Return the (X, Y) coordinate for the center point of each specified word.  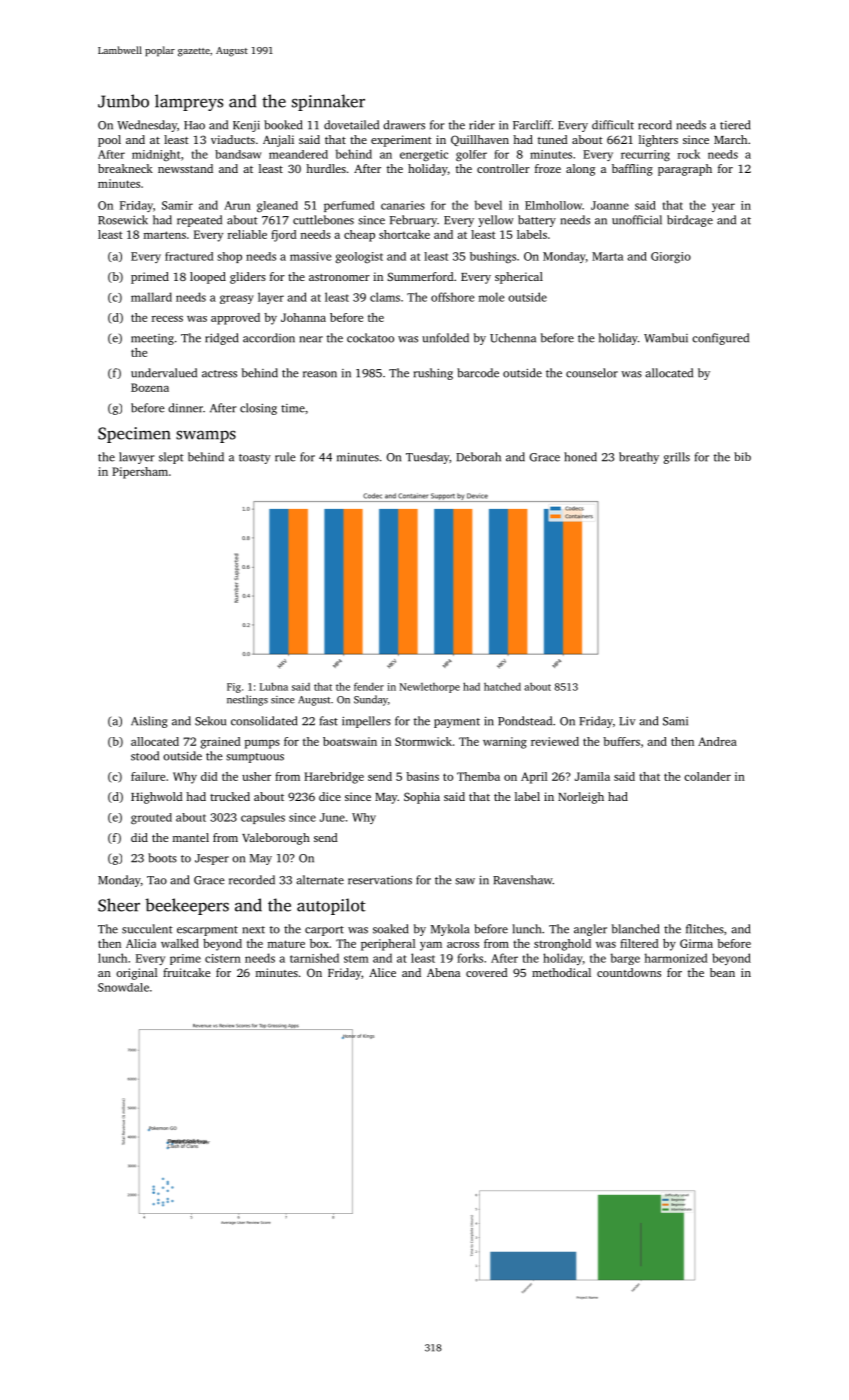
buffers (621, 741)
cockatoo (370, 338)
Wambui (666, 338)
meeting (152, 339)
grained (220, 743)
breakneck (125, 168)
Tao (157, 880)
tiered (735, 125)
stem (356, 959)
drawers (404, 125)
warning (505, 743)
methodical (561, 972)
